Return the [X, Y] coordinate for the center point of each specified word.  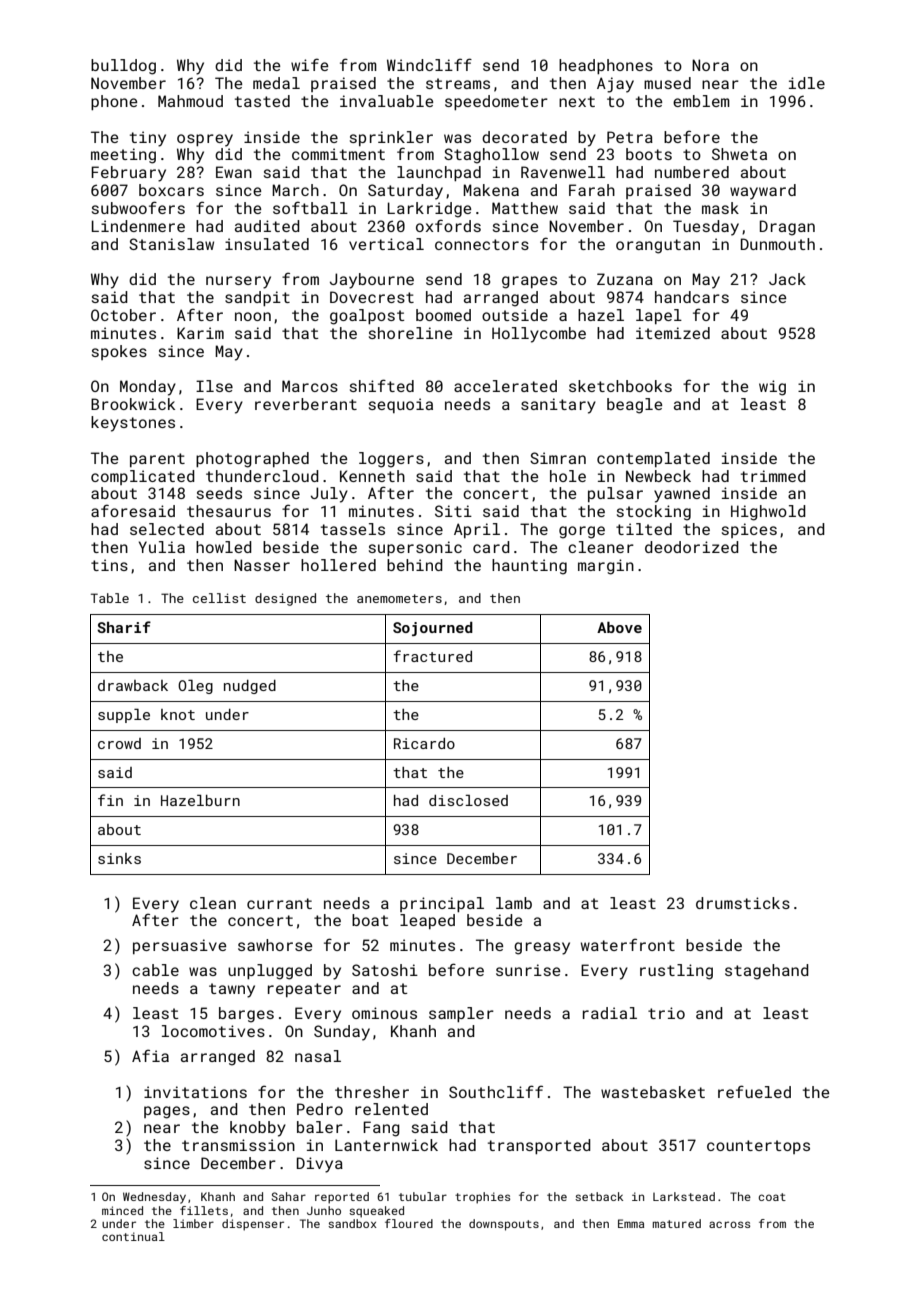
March [295, 190]
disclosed [468, 800]
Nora [710, 65]
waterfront [628, 944]
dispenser [253, 1225]
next [577, 101]
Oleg [195, 687]
